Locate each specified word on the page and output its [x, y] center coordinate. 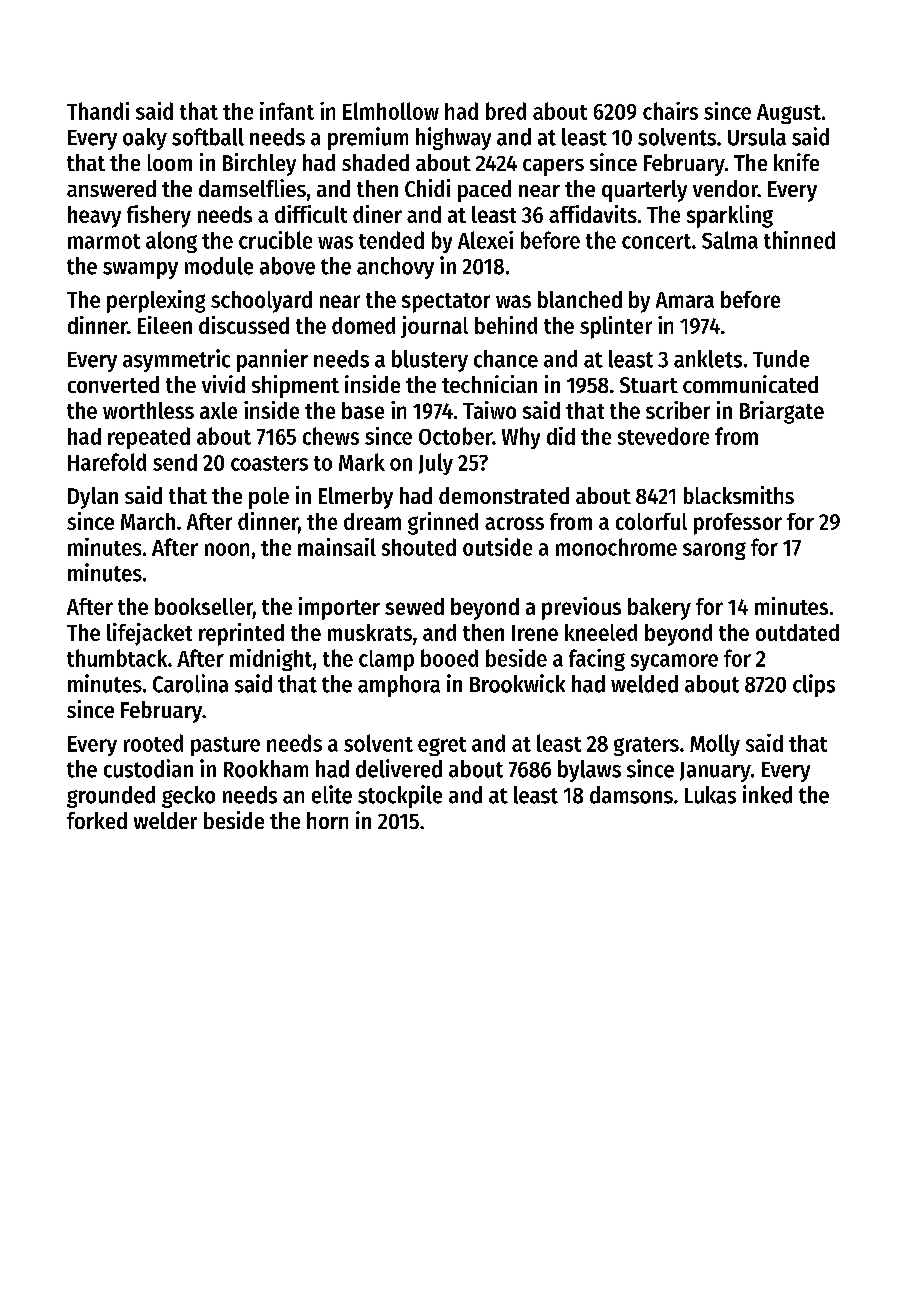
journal [434, 327]
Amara [685, 300]
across [514, 523]
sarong [714, 551]
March [148, 521]
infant [287, 111]
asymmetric [176, 360]
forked [97, 820]
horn [327, 820]
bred [506, 111]
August [789, 114]
